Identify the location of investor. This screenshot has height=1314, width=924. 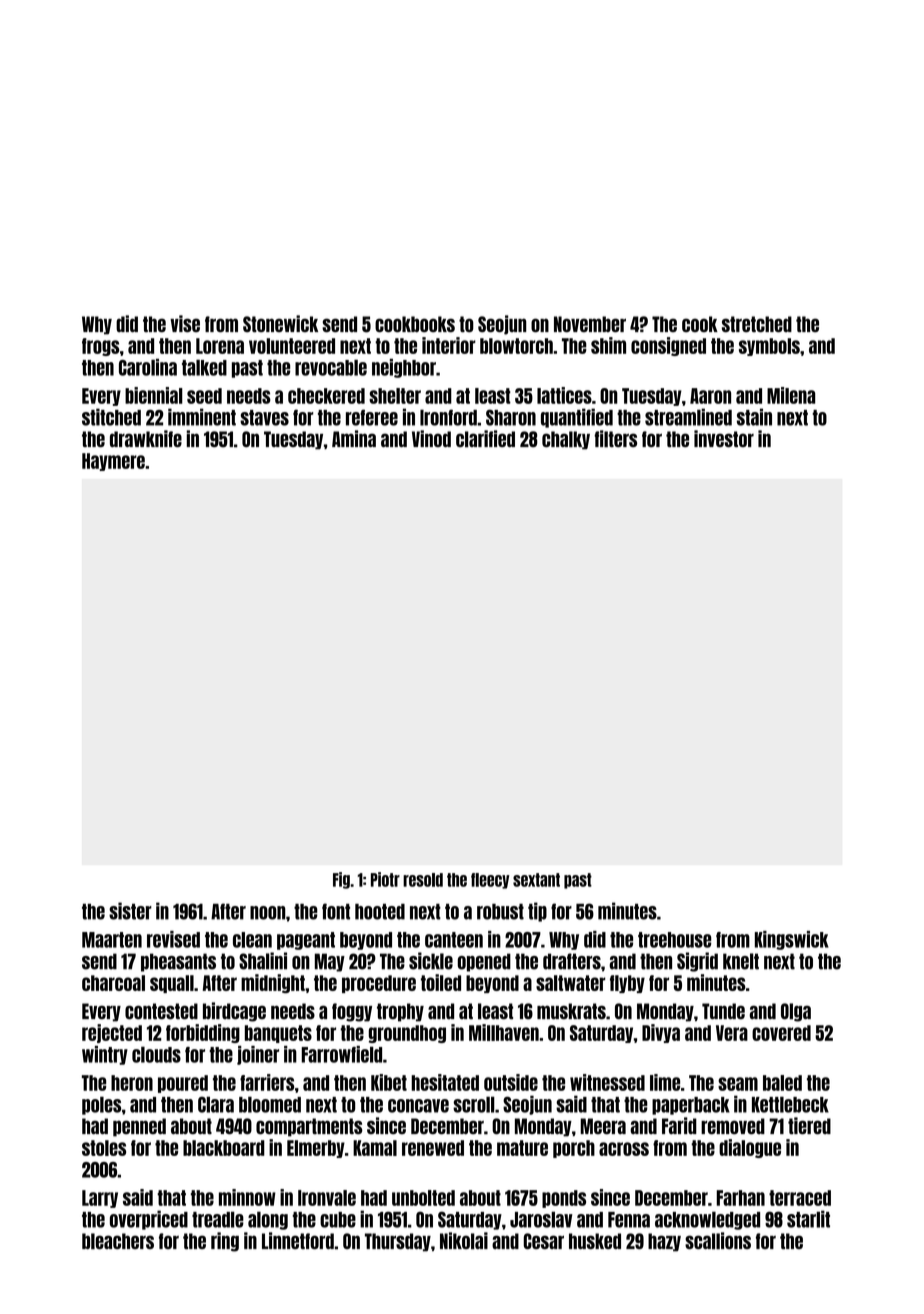
(724, 438).
